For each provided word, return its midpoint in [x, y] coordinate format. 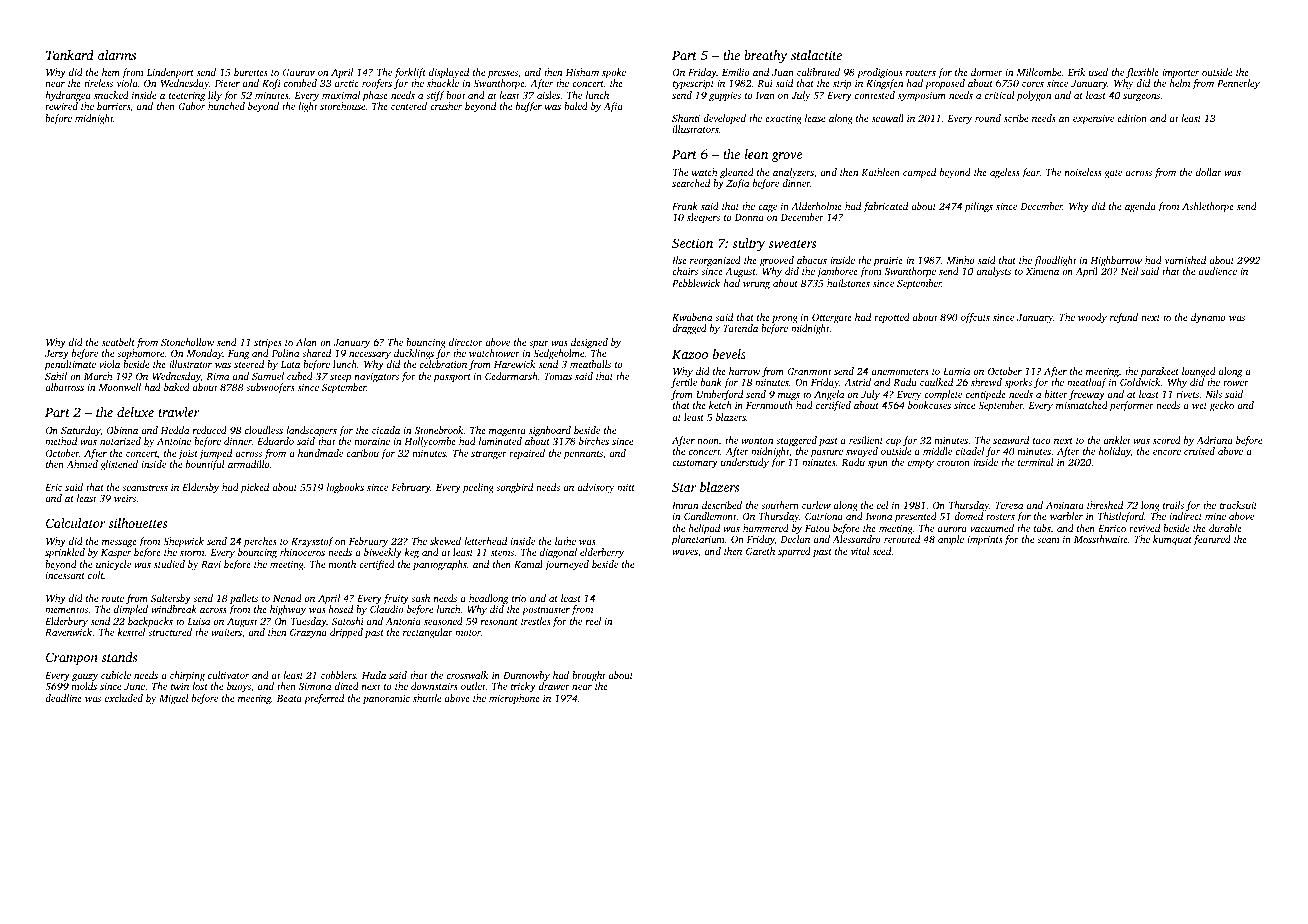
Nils [1213, 394]
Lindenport [170, 74]
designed [589, 343]
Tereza [1009, 505]
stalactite [816, 55]
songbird [514, 488]
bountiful [205, 465]
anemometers [900, 372]
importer [1180, 74]
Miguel [174, 699]
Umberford [720, 395]
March [98, 376]
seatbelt [118, 342]
